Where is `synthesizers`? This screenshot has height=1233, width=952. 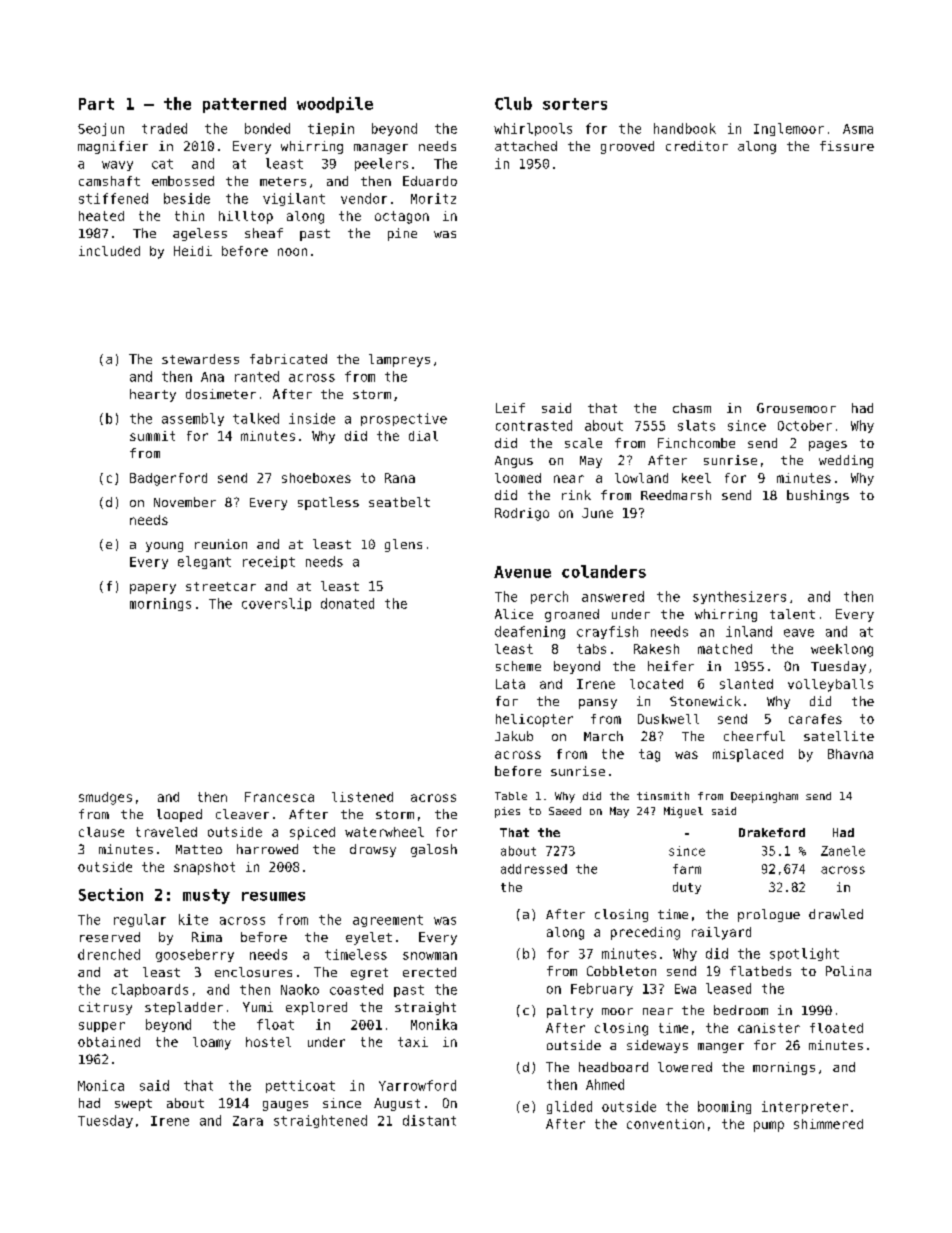 synthesizers is located at coordinates (739, 597).
